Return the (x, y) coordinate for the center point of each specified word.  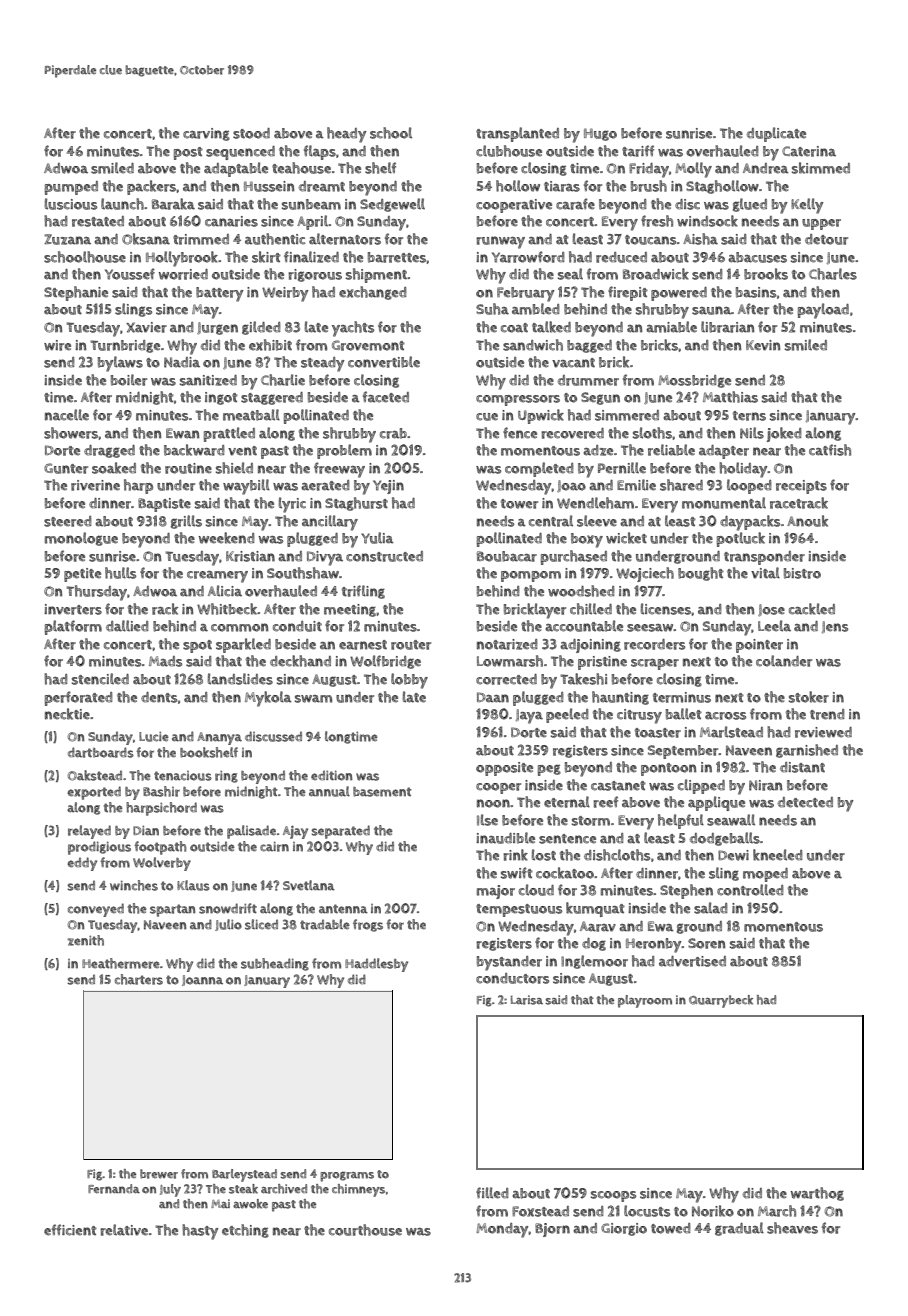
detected (805, 802)
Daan (493, 697)
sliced (261, 924)
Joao (571, 486)
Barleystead (244, 1175)
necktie (67, 714)
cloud (536, 890)
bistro (802, 573)
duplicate (776, 134)
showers (71, 433)
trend (827, 714)
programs (347, 1177)
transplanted (517, 134)
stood (251, 133)
